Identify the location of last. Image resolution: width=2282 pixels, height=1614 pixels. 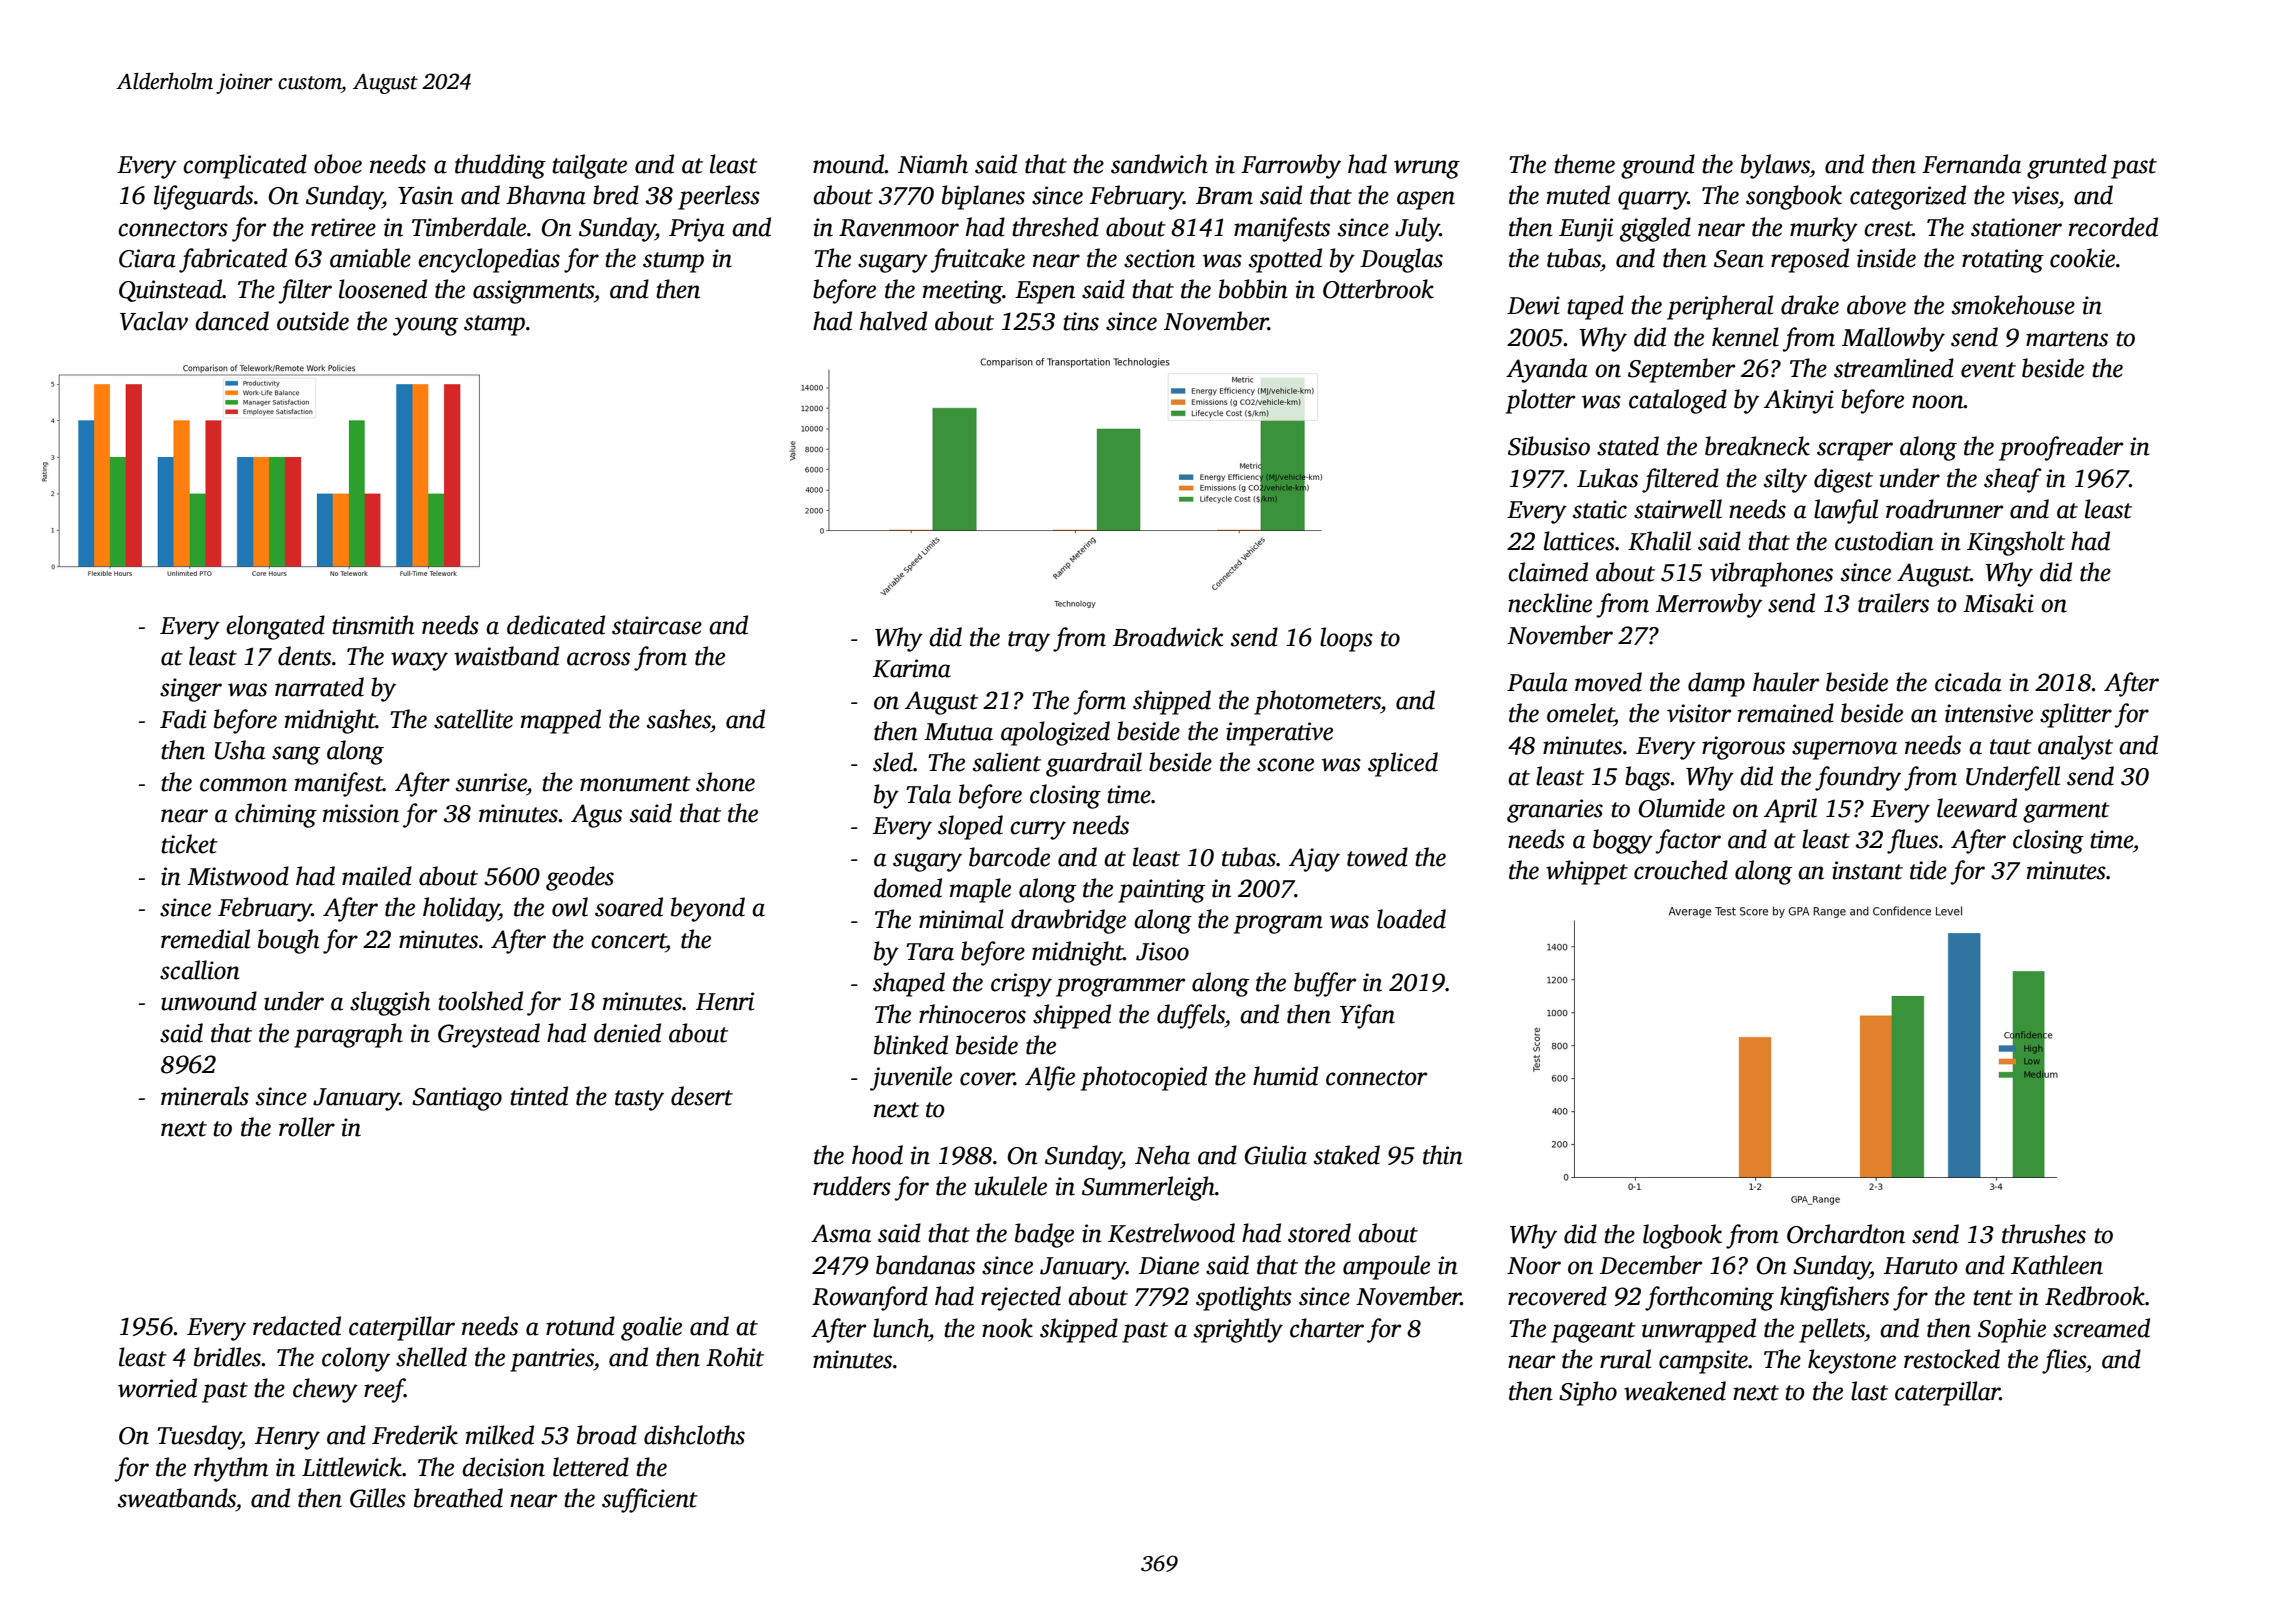
(1869, 1391).
